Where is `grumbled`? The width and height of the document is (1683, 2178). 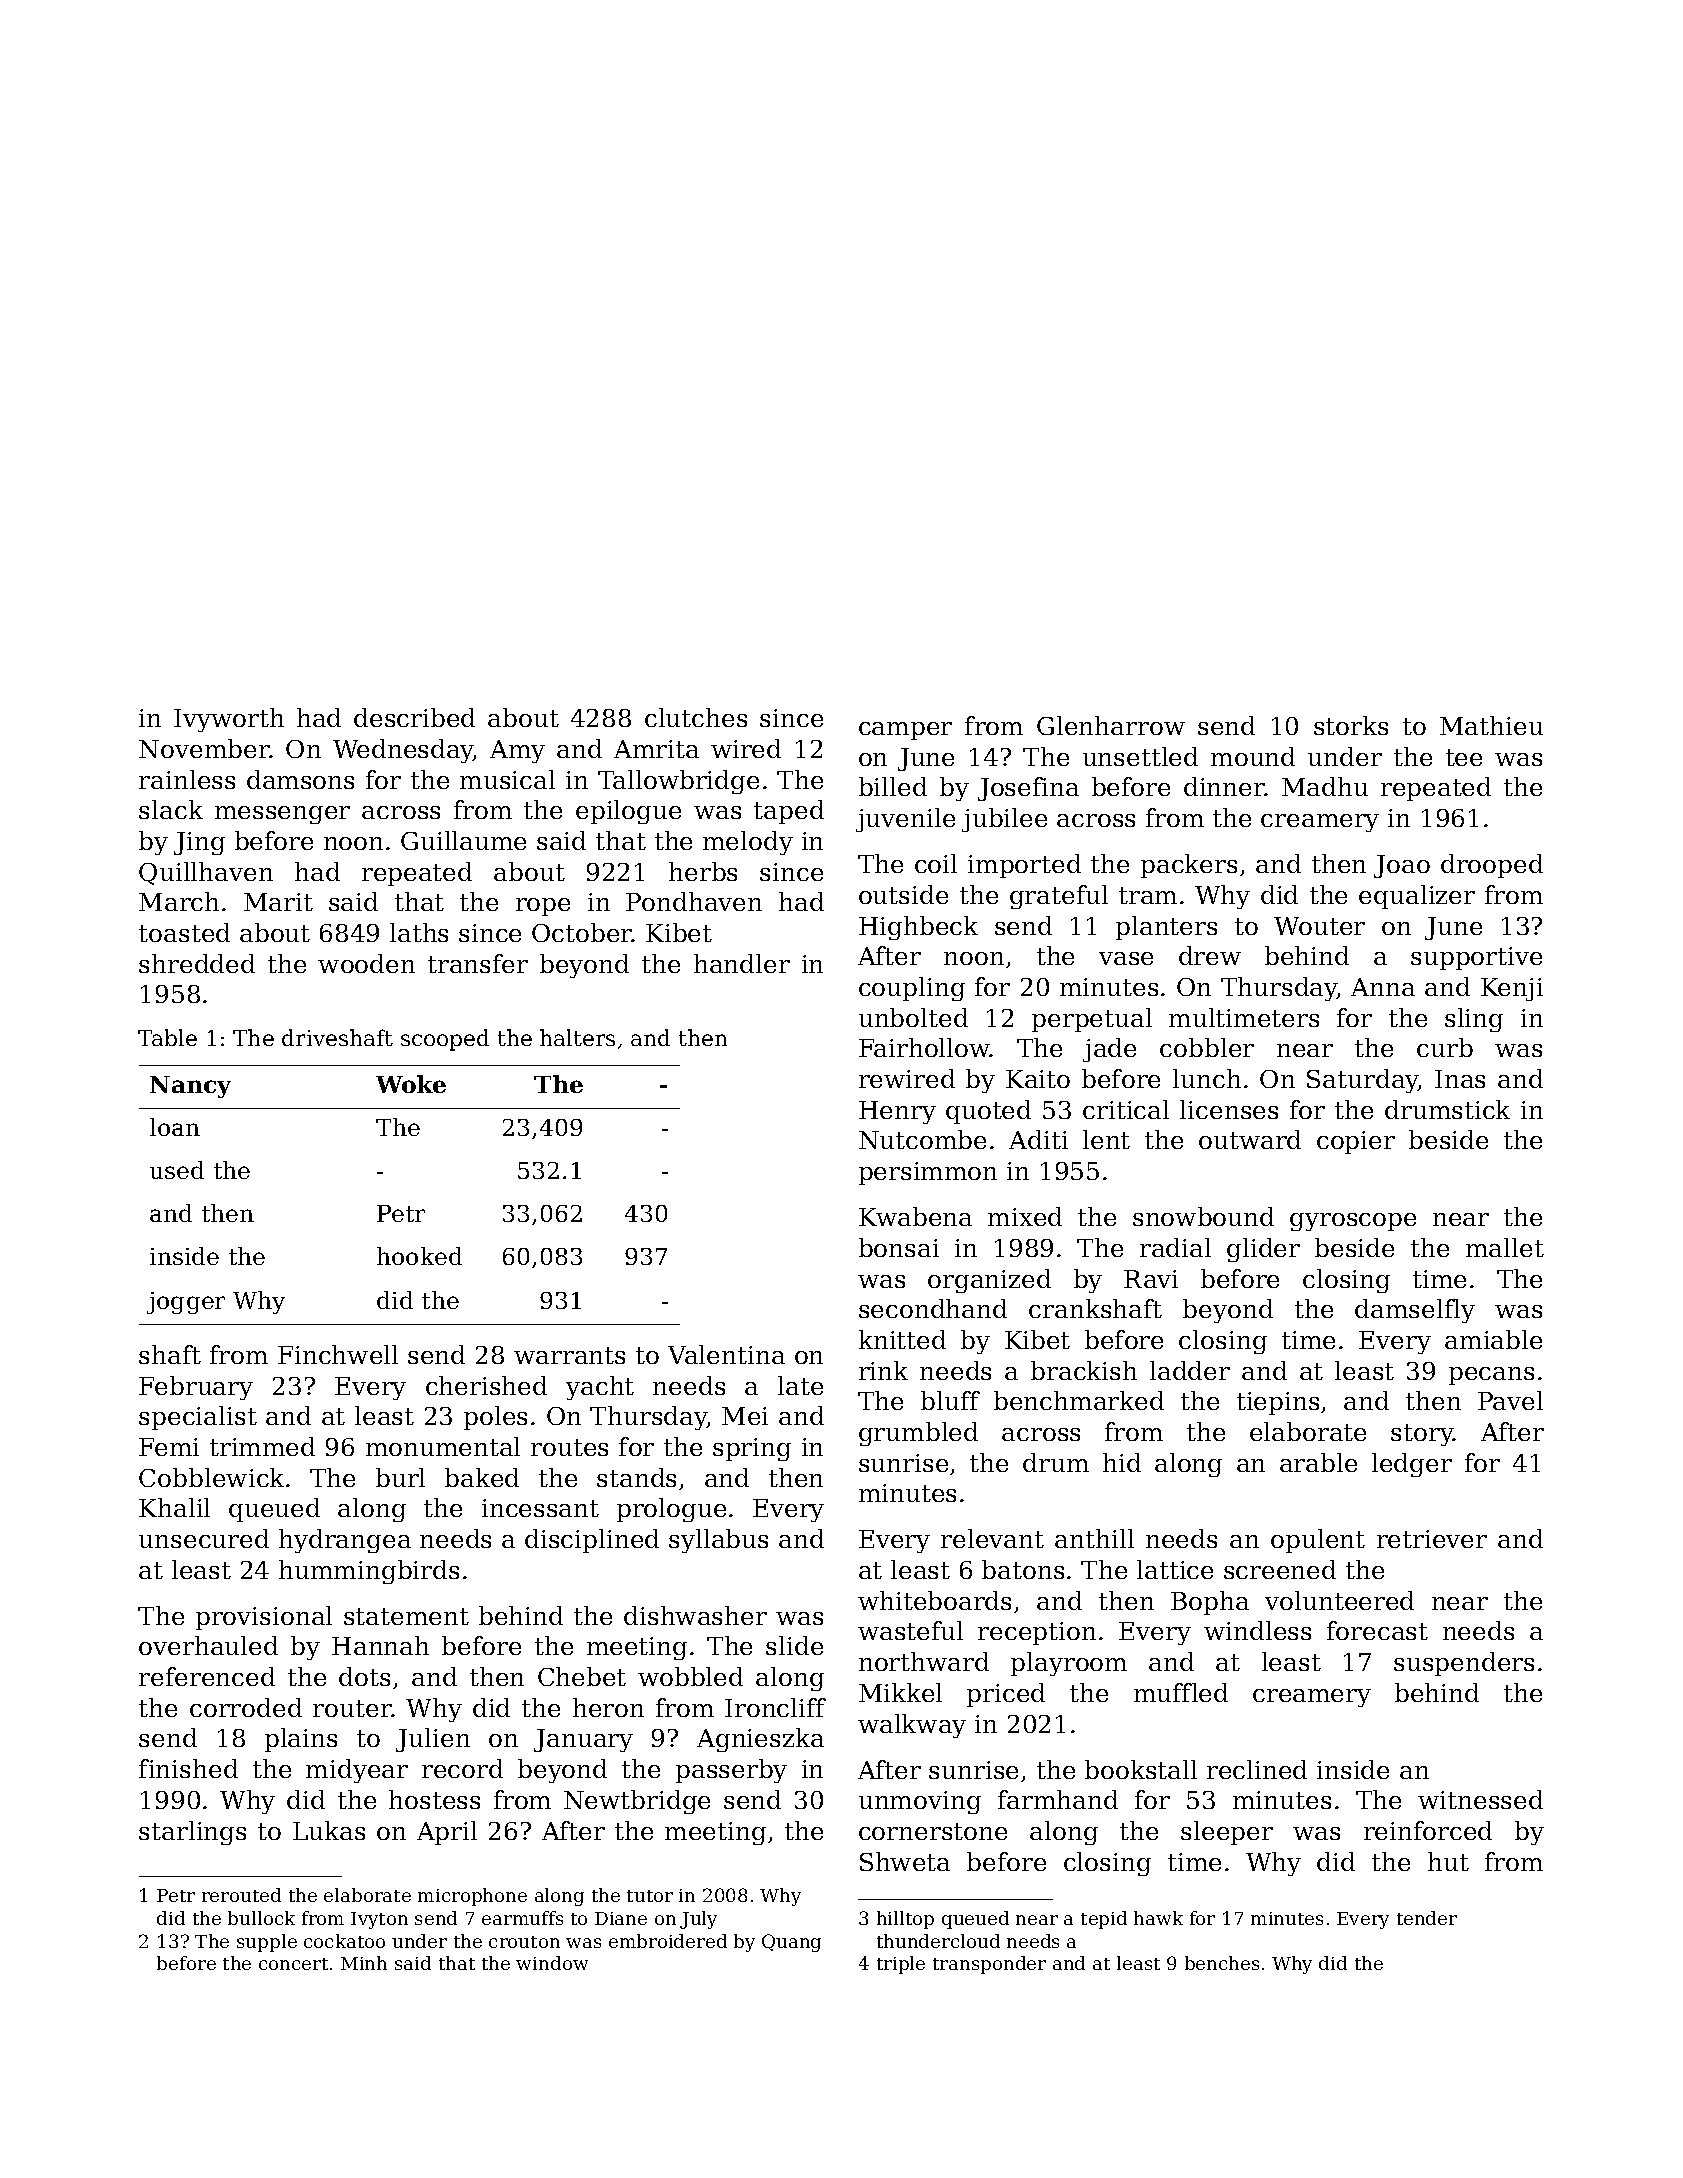 grumbled is located at coordinates (918, 1434).
